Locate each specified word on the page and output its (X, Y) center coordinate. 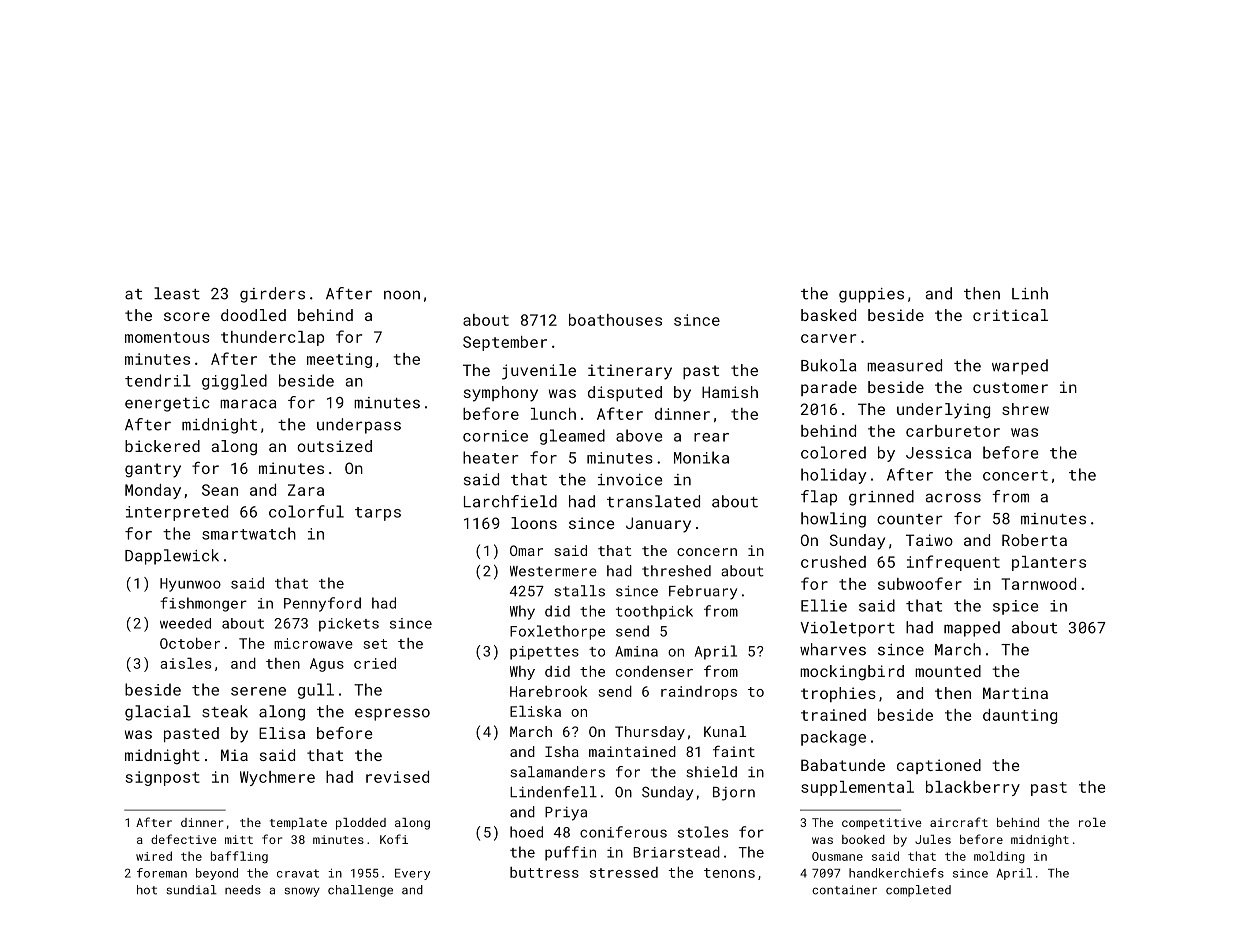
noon (402, 295)
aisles (185, 663)
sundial (191, 890)
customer (1010, 387)
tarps (378, 514)
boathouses (615, 320)
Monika (701, 457)
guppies (871, 295)
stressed (624, 872)
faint (734, 751)
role (1092, 822)
